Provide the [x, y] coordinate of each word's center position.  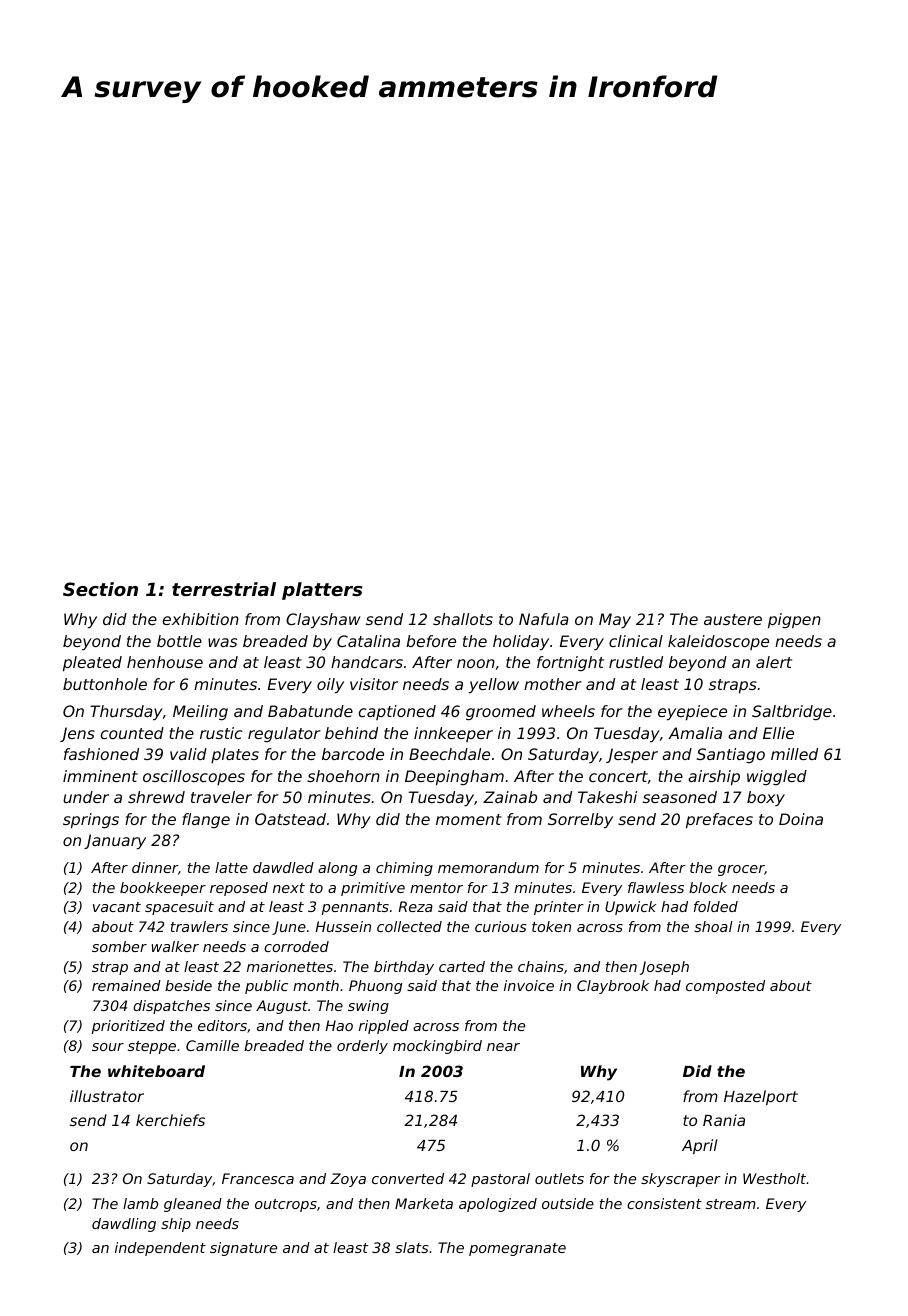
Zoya [348, 1180]
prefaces [719, 821]
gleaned [193, 1205]
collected [409, 926]
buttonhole [105, 684]
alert [774, 662]
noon [476, 663]
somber [119, 946]
